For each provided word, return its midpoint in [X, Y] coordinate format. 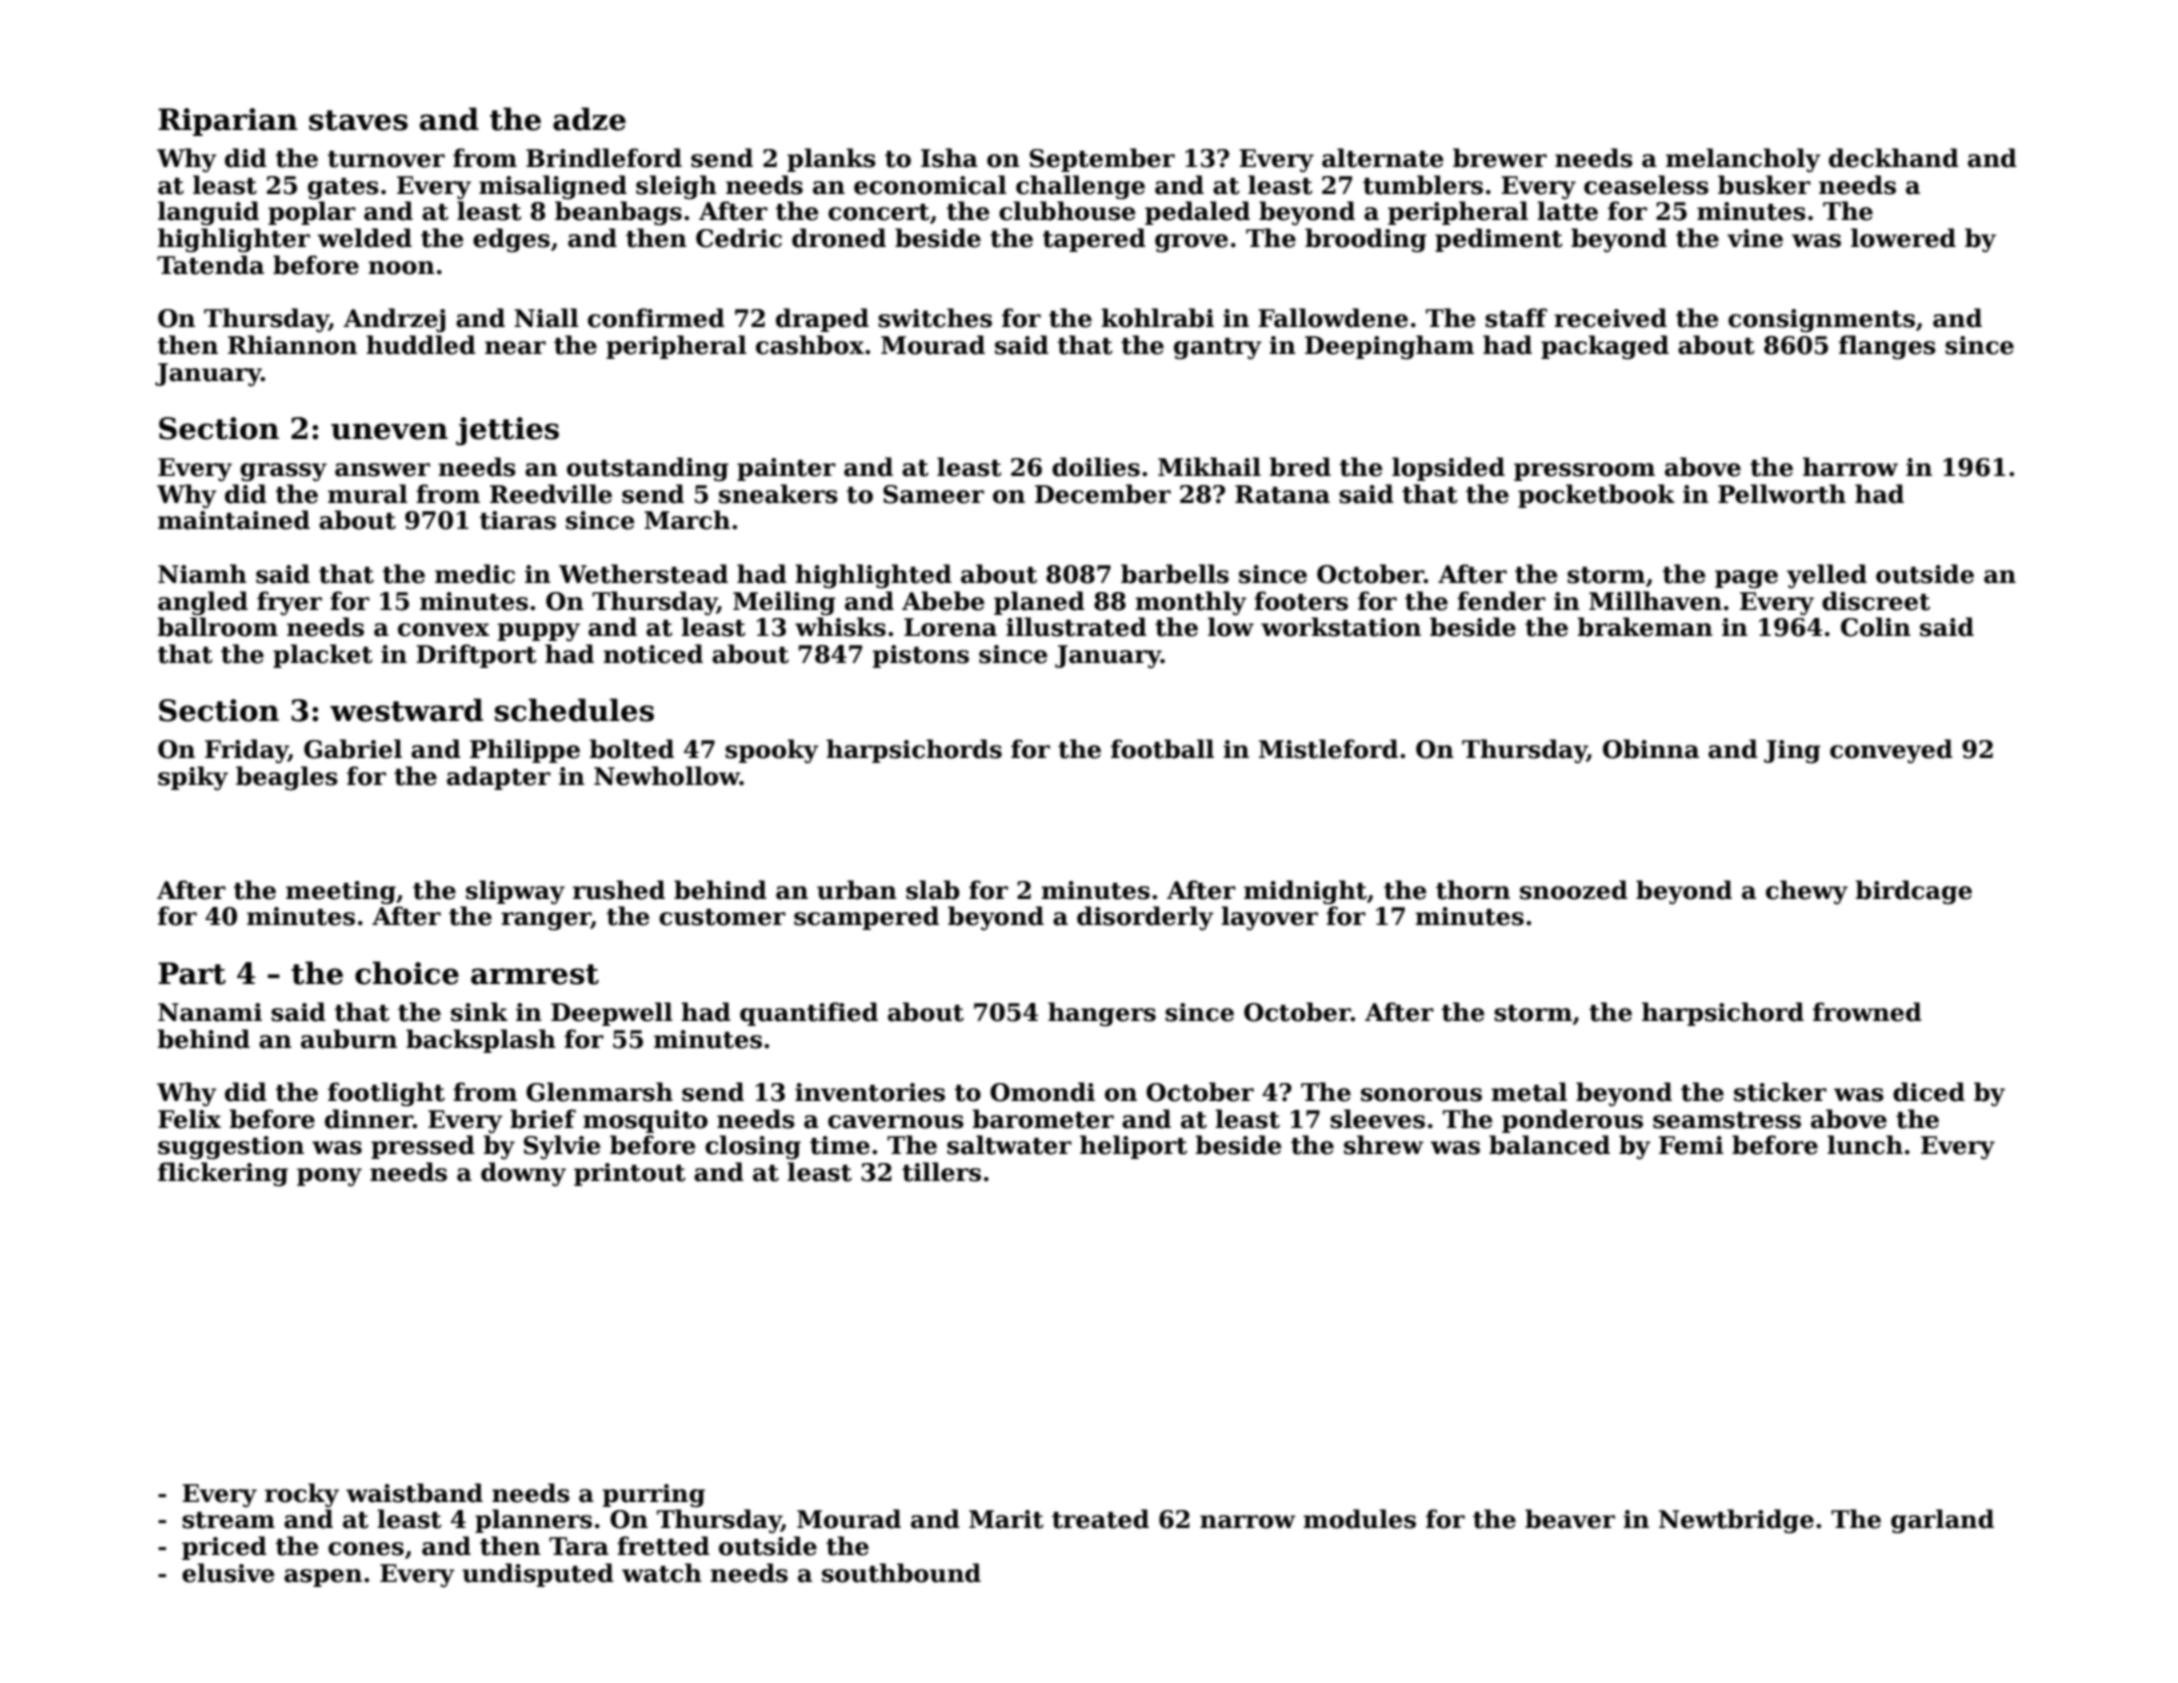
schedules [574, 710]
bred [1300, 467]
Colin [1876, 627]
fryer [289, 603]
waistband [414, 1493]
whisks [840, 627]
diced [1929, 1092]
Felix [189, 1119]
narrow [1248, 1522]
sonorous [1421, 1095]
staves [358, 120]
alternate [1383, 158]
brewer [1500, 158]
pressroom [1584, 472]
